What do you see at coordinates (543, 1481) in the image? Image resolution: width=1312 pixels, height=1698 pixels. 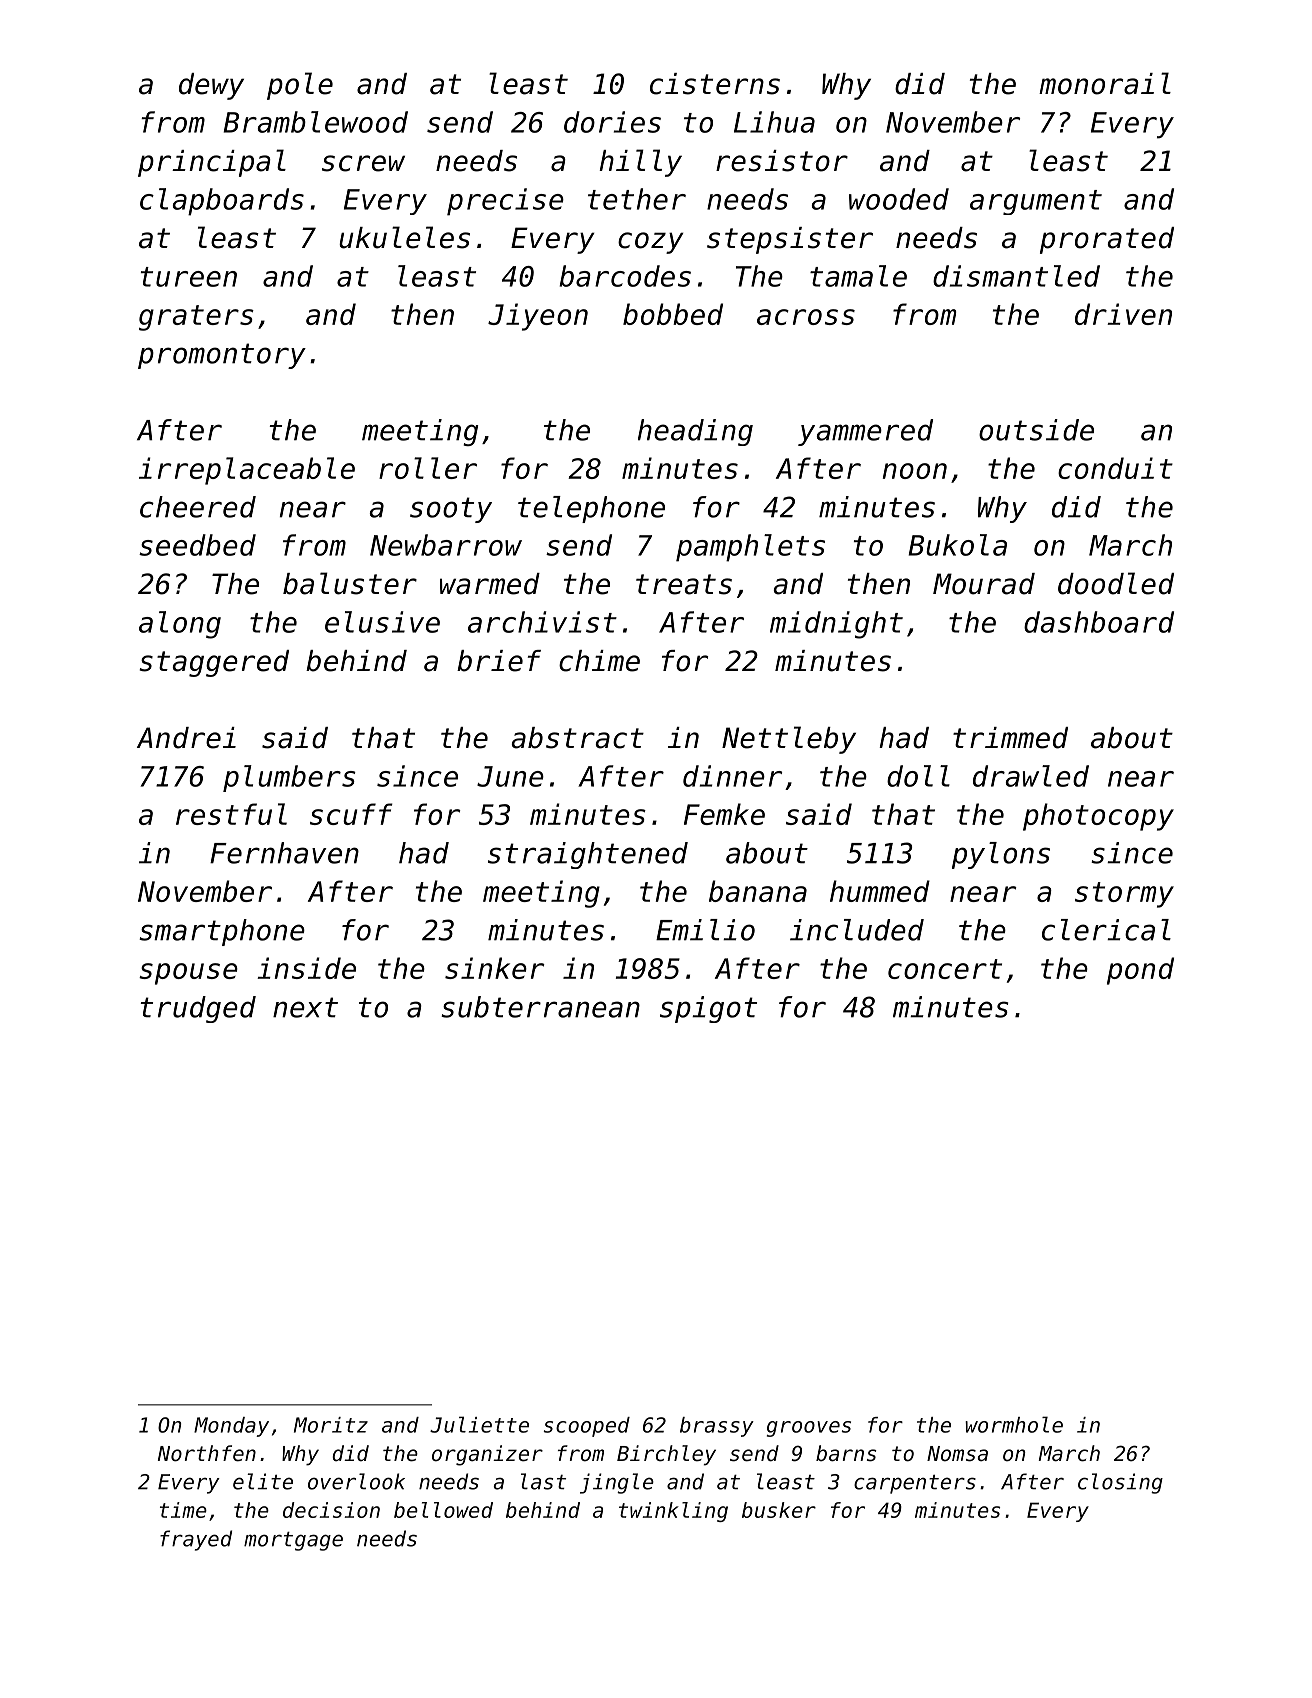 I see `last` at bounding box center [543, 1481].
